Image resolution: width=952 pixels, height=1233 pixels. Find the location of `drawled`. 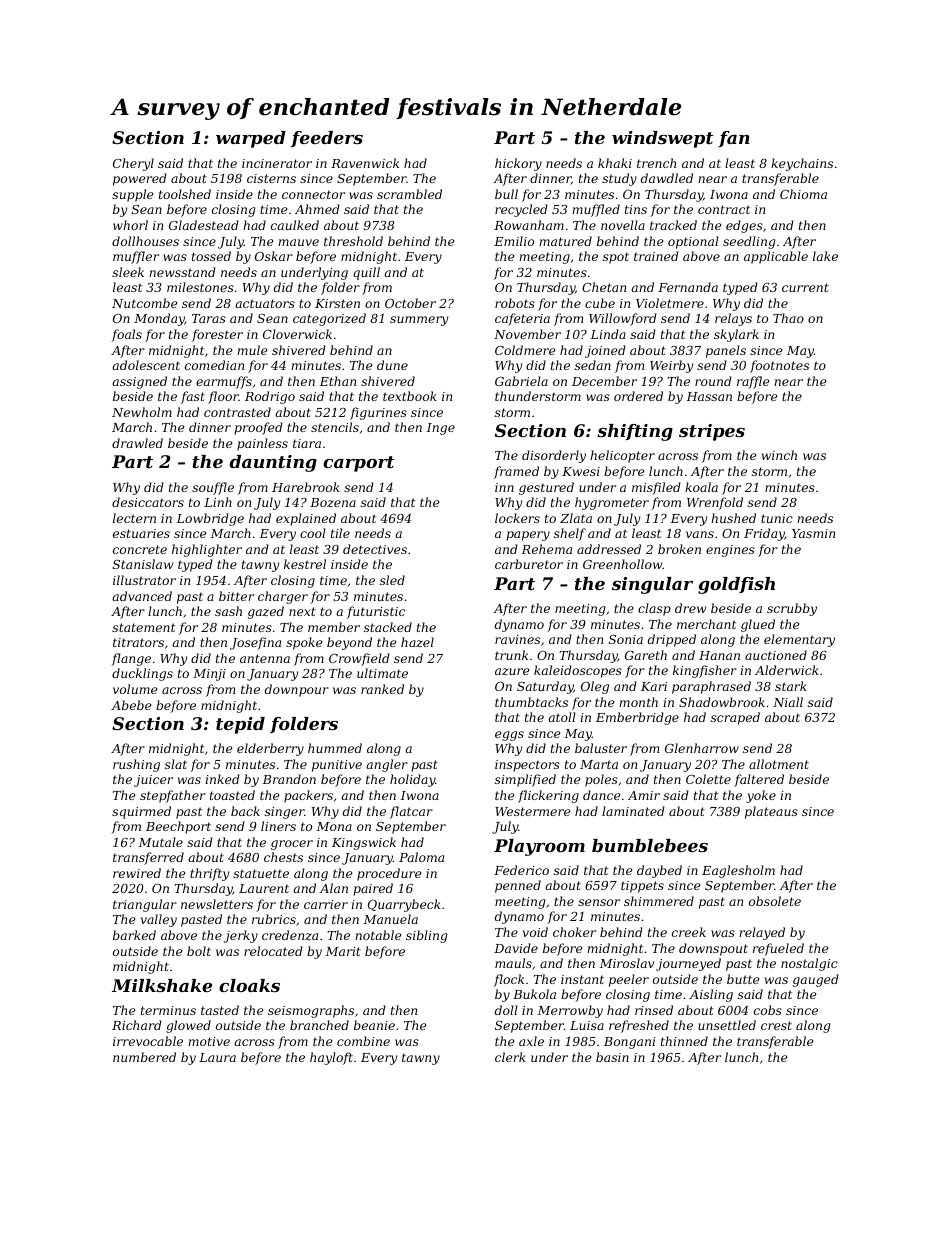

drawled is located at coordinates (137, 443).
